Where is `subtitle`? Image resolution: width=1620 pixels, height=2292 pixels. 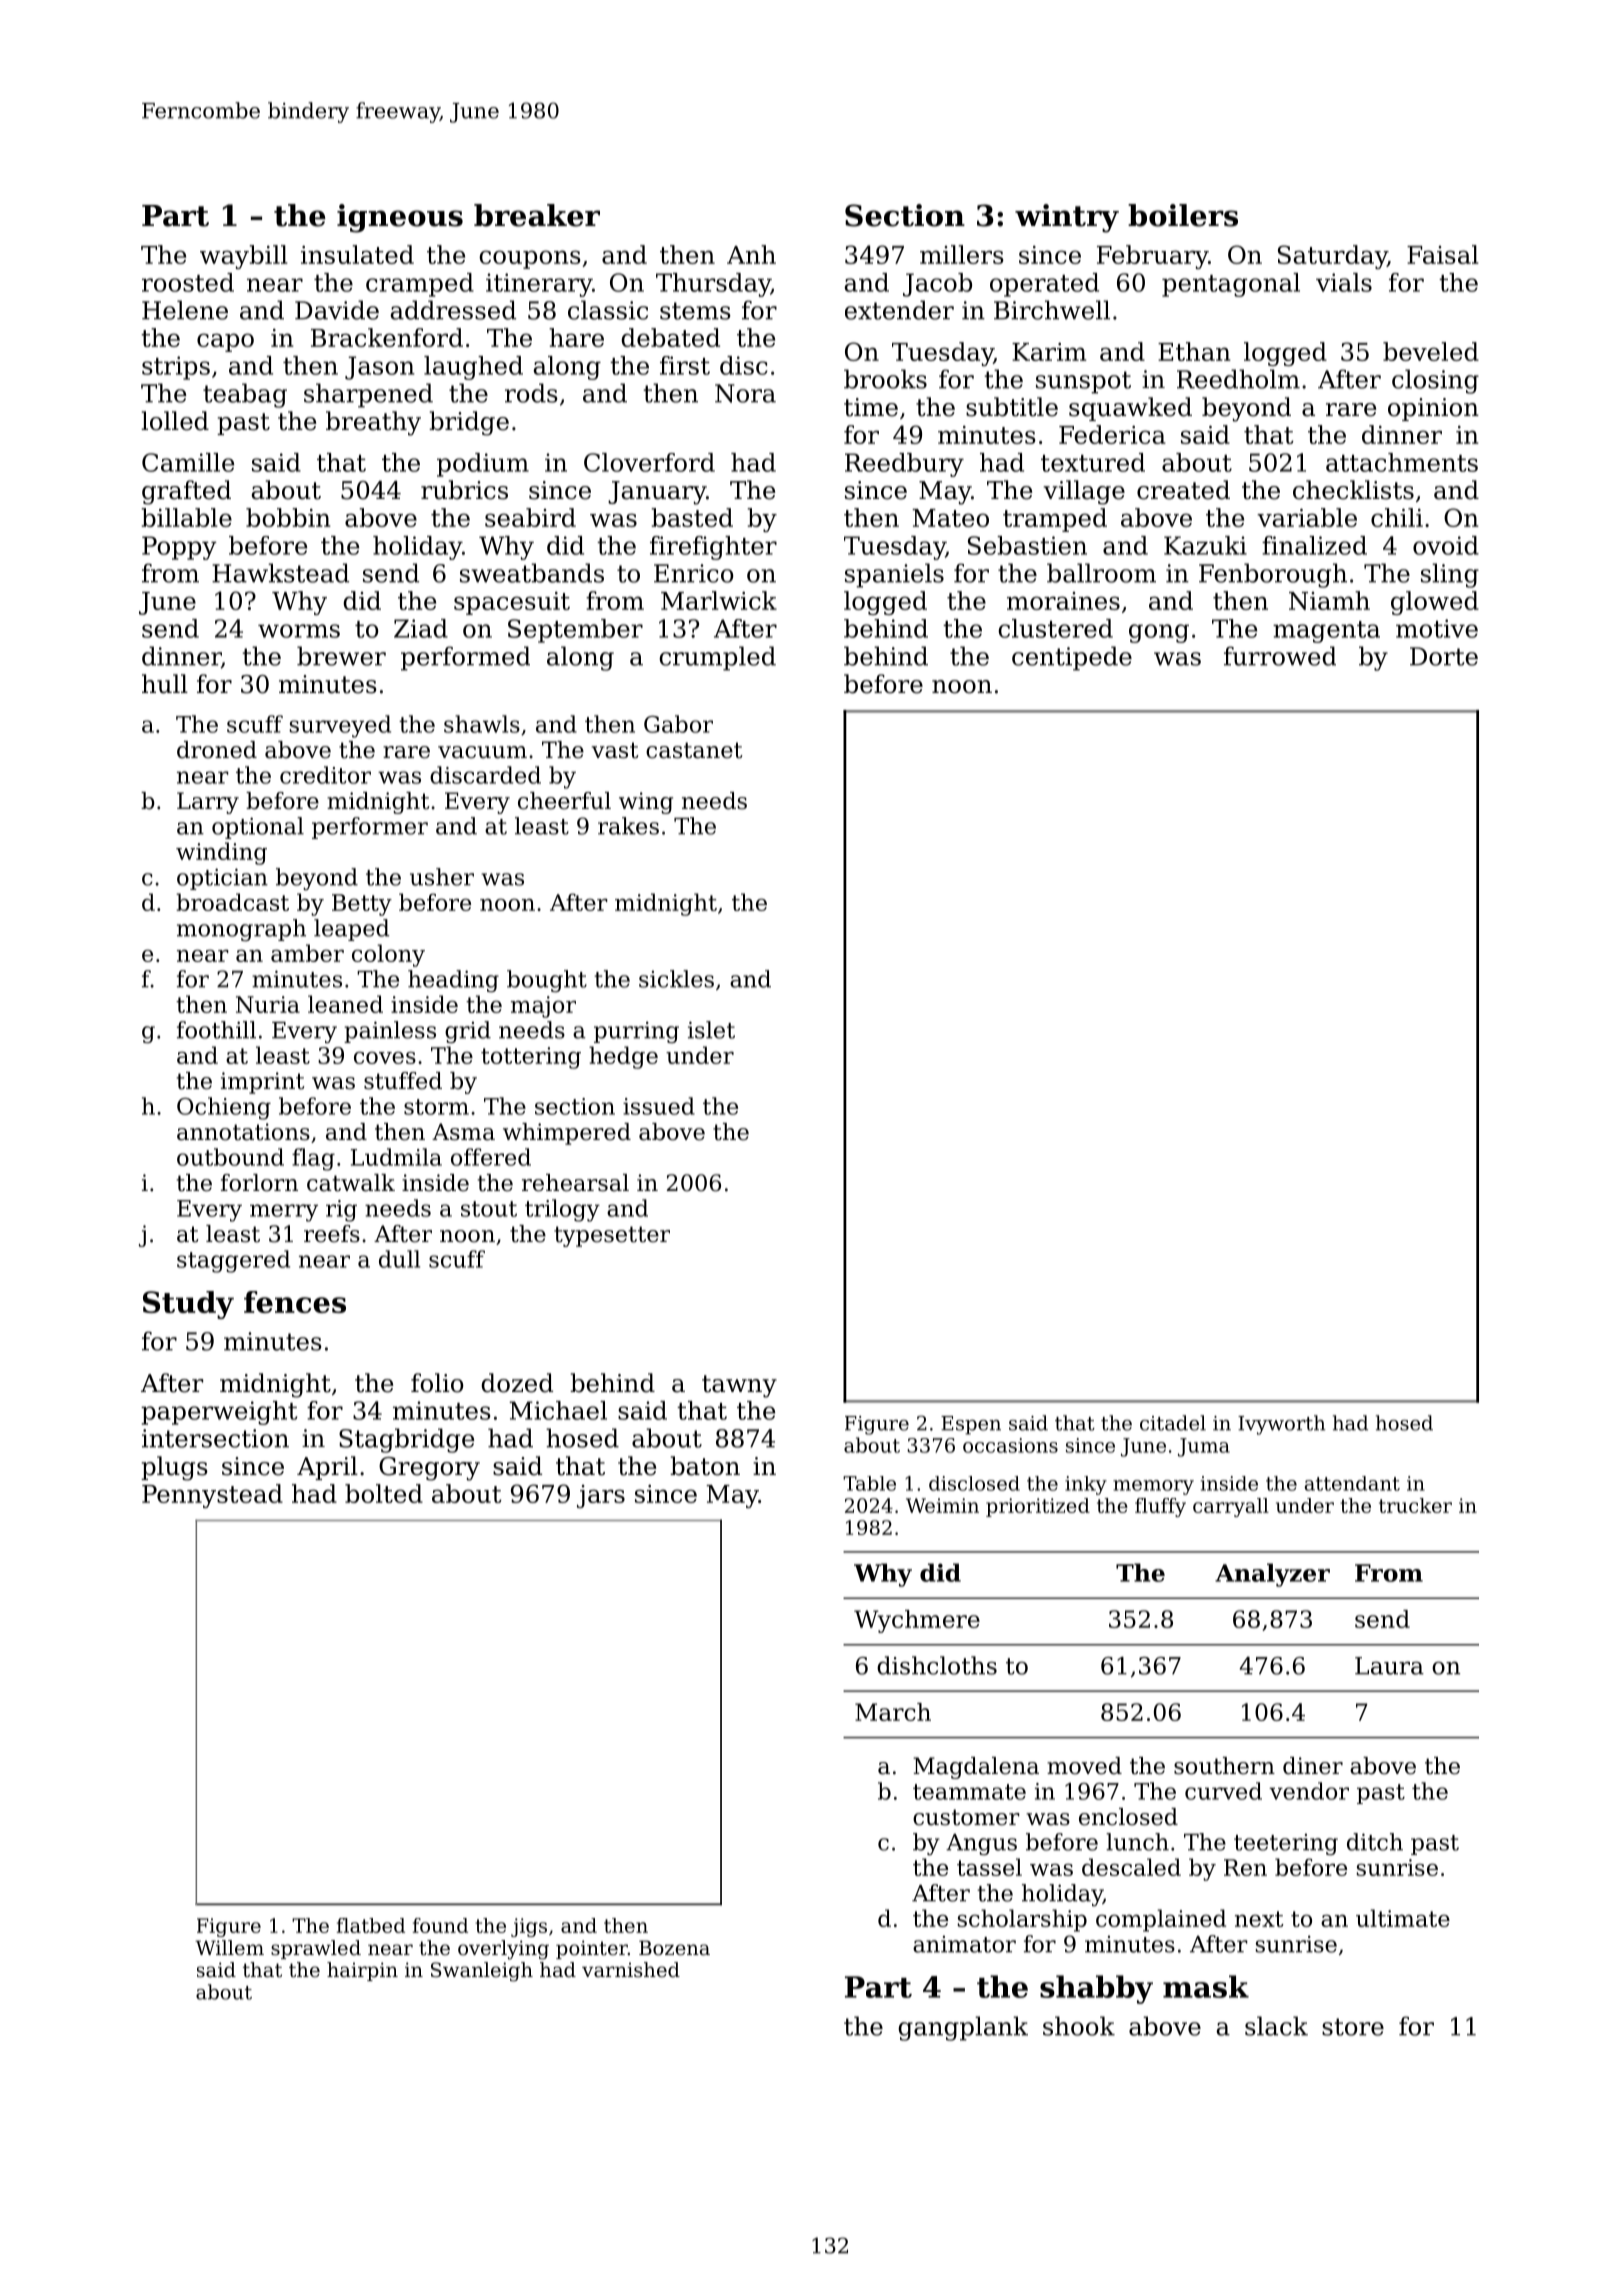
subtitle is located at coordinates (1012, 407).
